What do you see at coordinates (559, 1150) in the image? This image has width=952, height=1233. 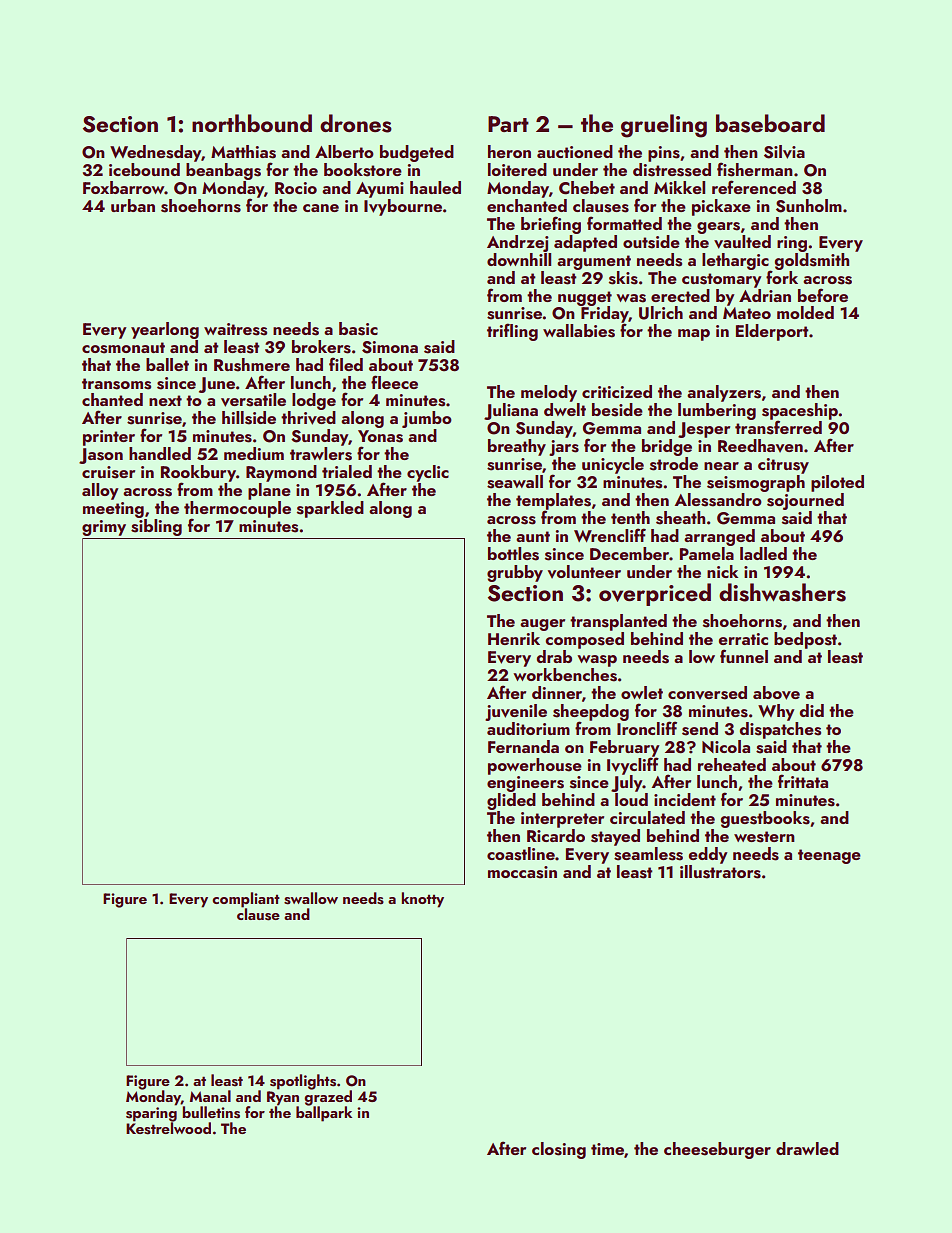 I see `closing` at bounding box center [559, 1150].
